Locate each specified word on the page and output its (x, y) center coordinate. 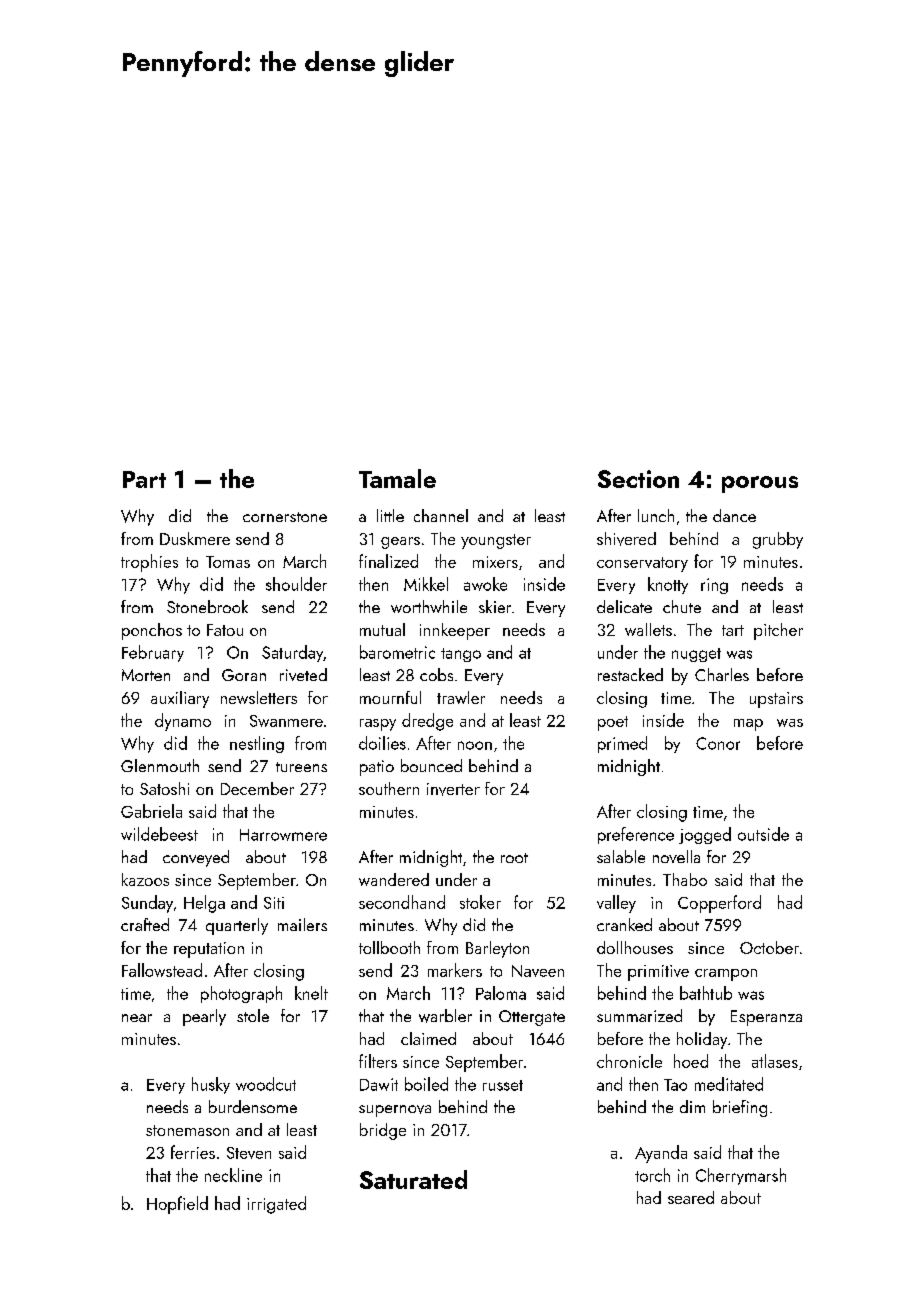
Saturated (413, 1179)
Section (638, 479)
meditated (729, 1084)
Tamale (397, 478)
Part (144, 479)
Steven (249, 1153)
